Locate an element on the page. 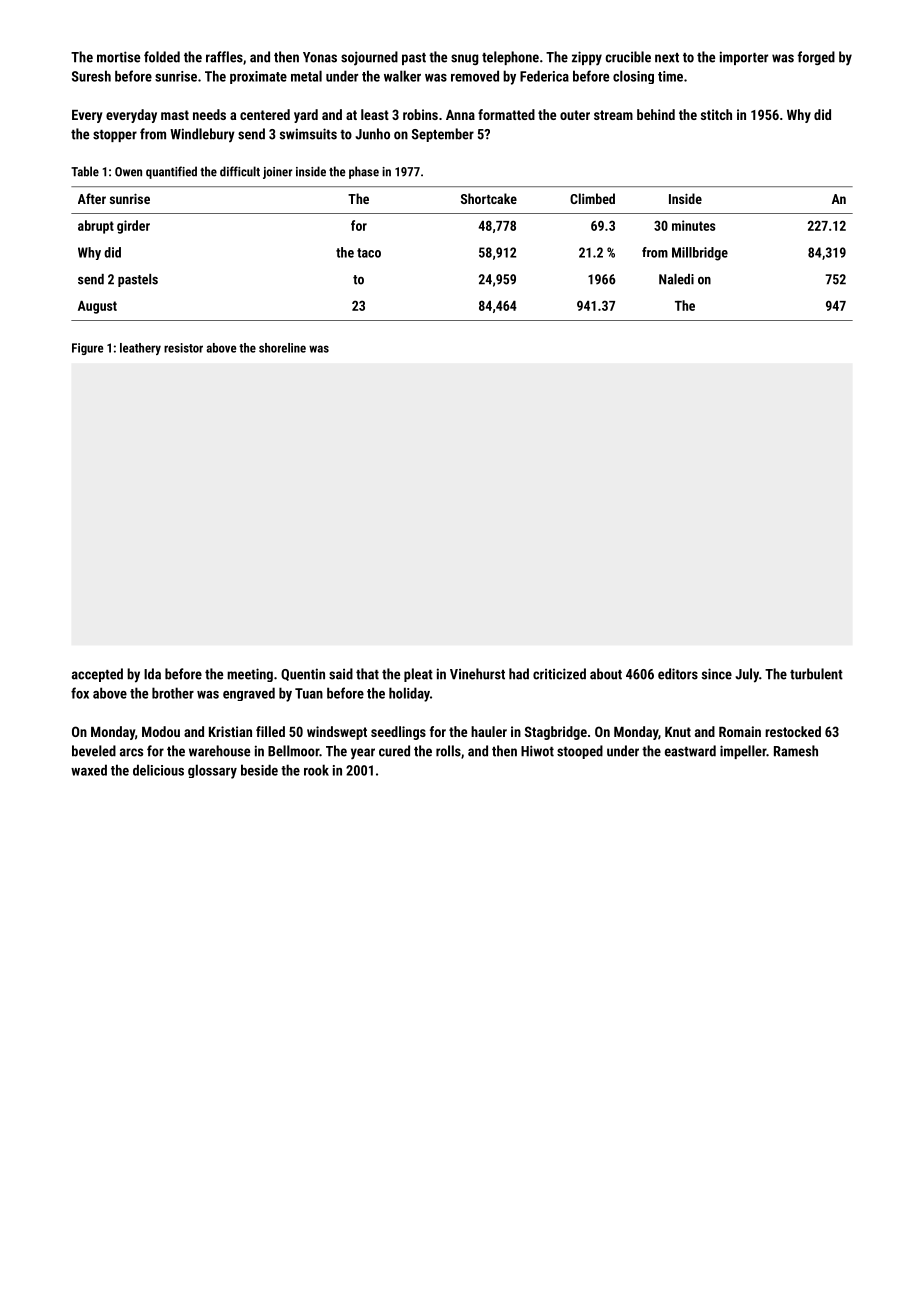  warehouse is located at coordinates (219, 751).
